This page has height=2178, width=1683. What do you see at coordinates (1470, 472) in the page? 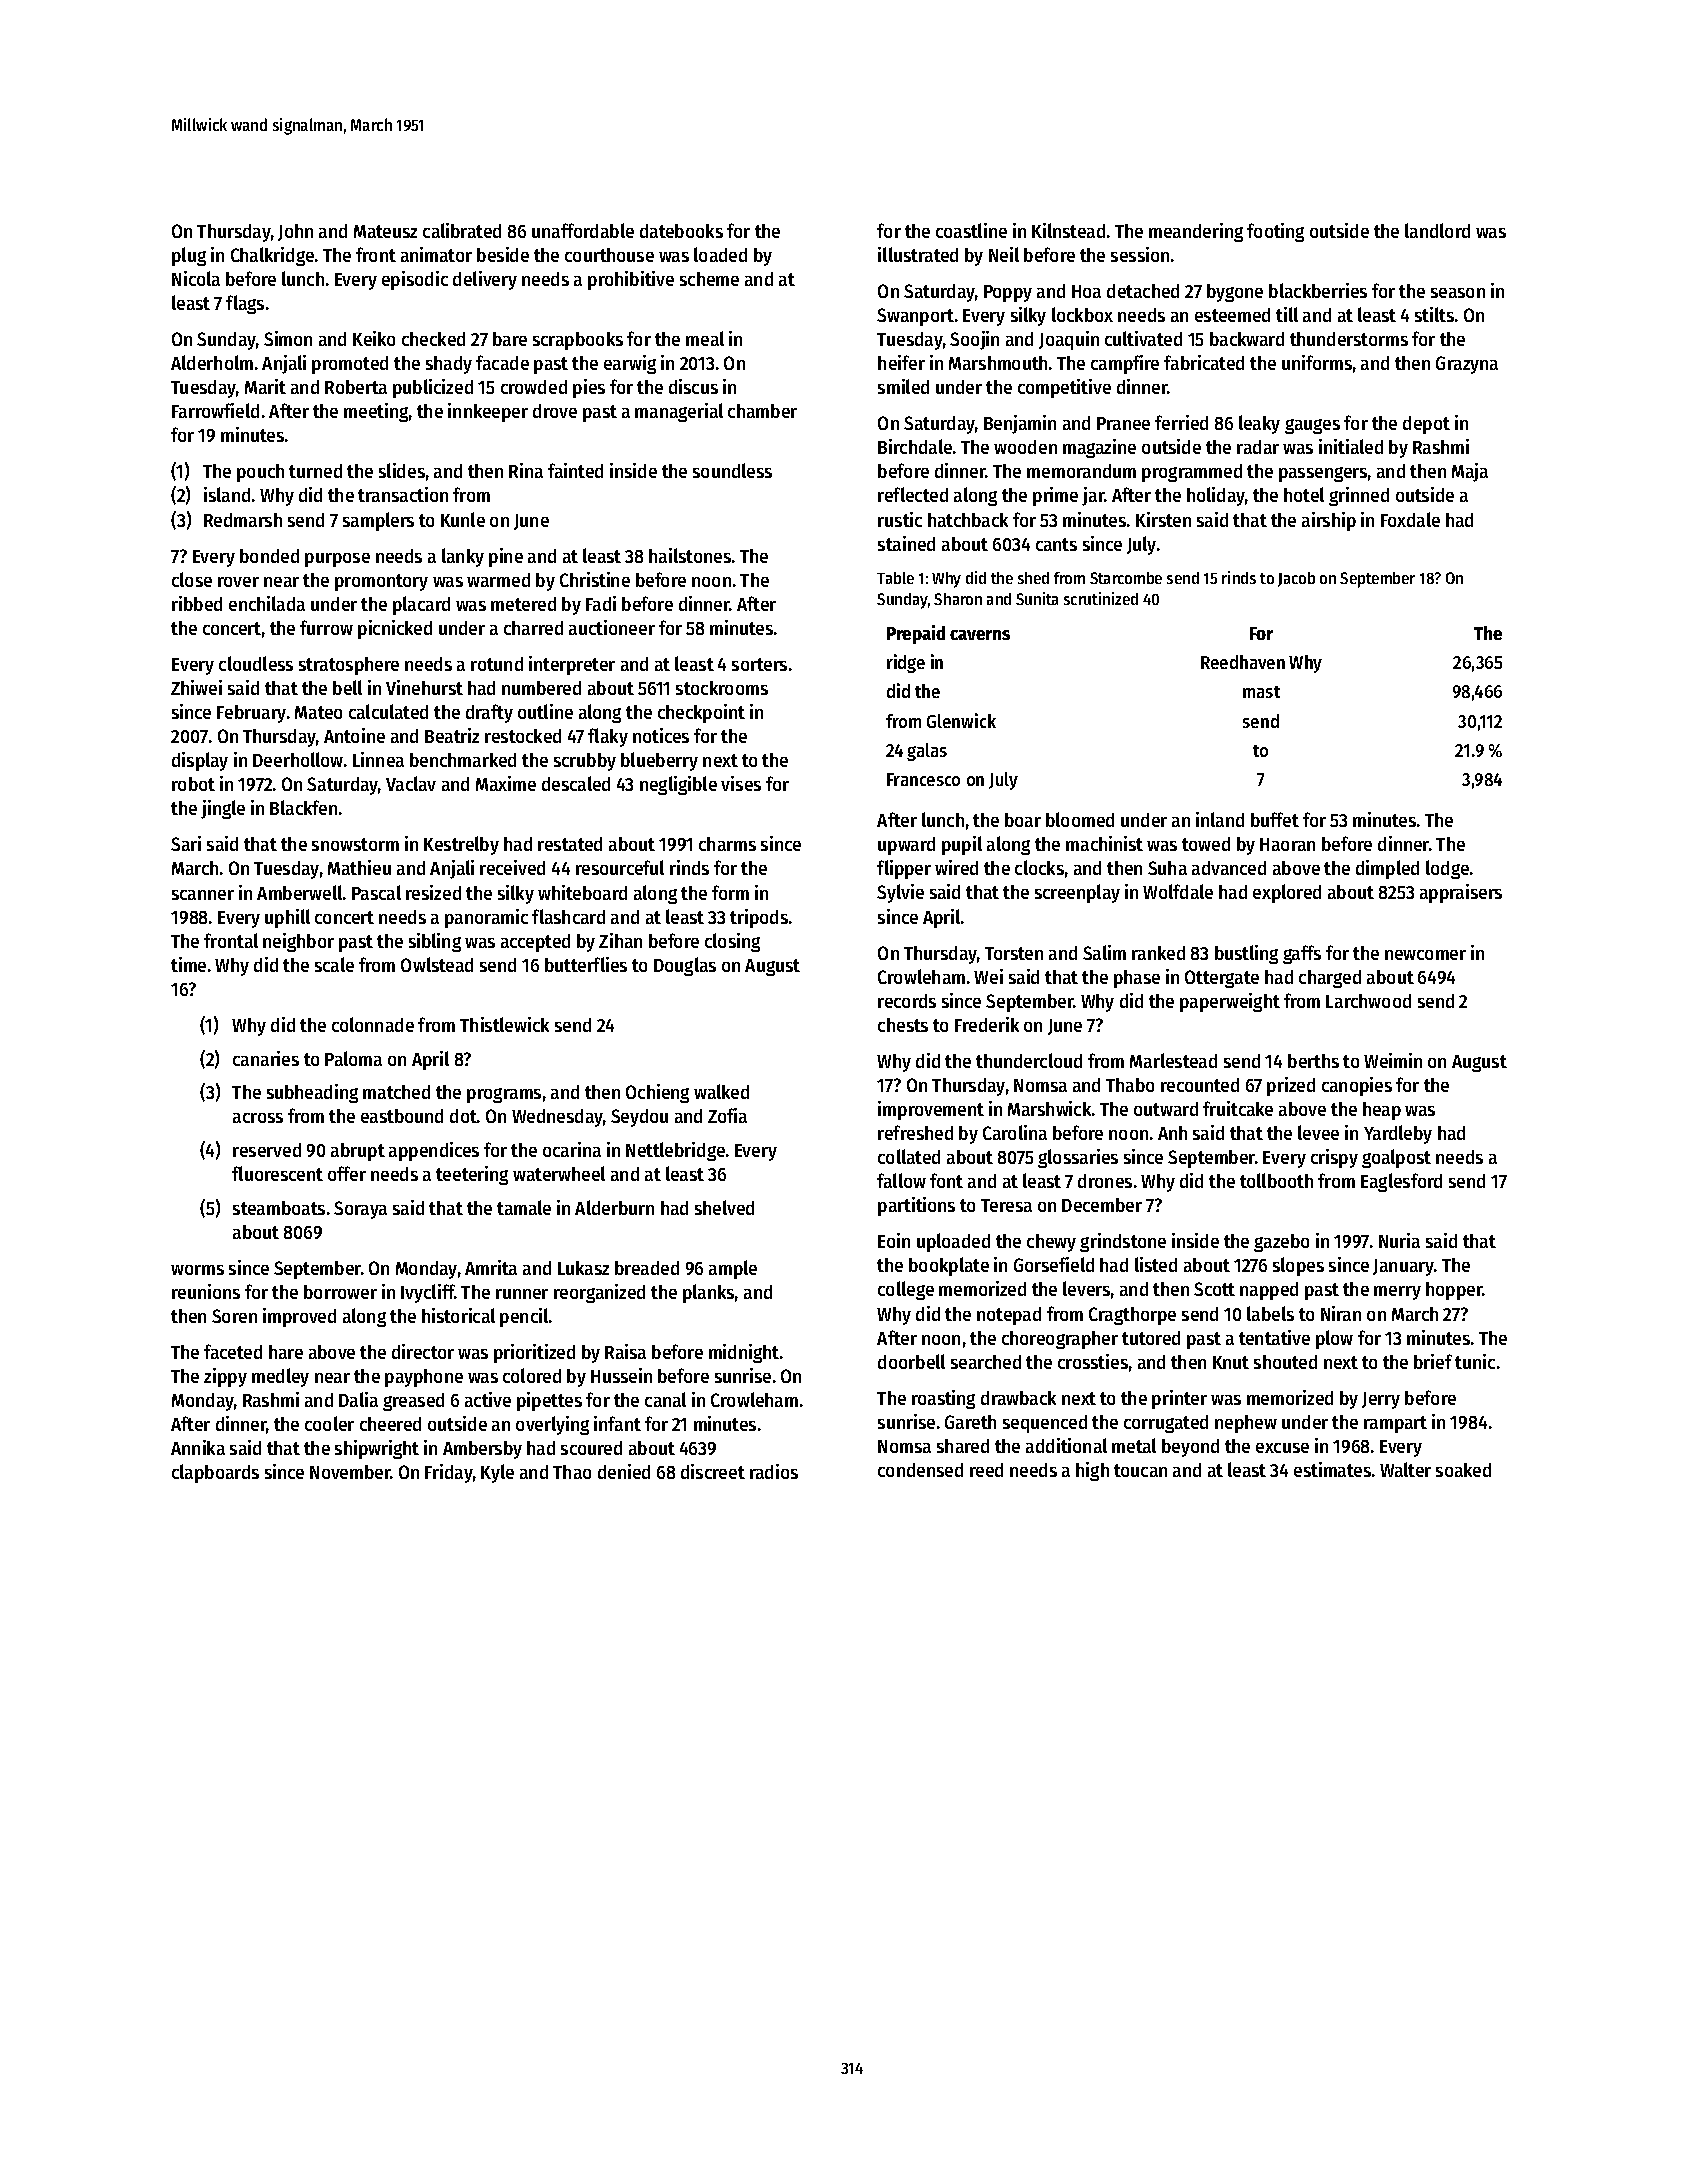
I see `Maja` at bounding box center [1470, 472].
